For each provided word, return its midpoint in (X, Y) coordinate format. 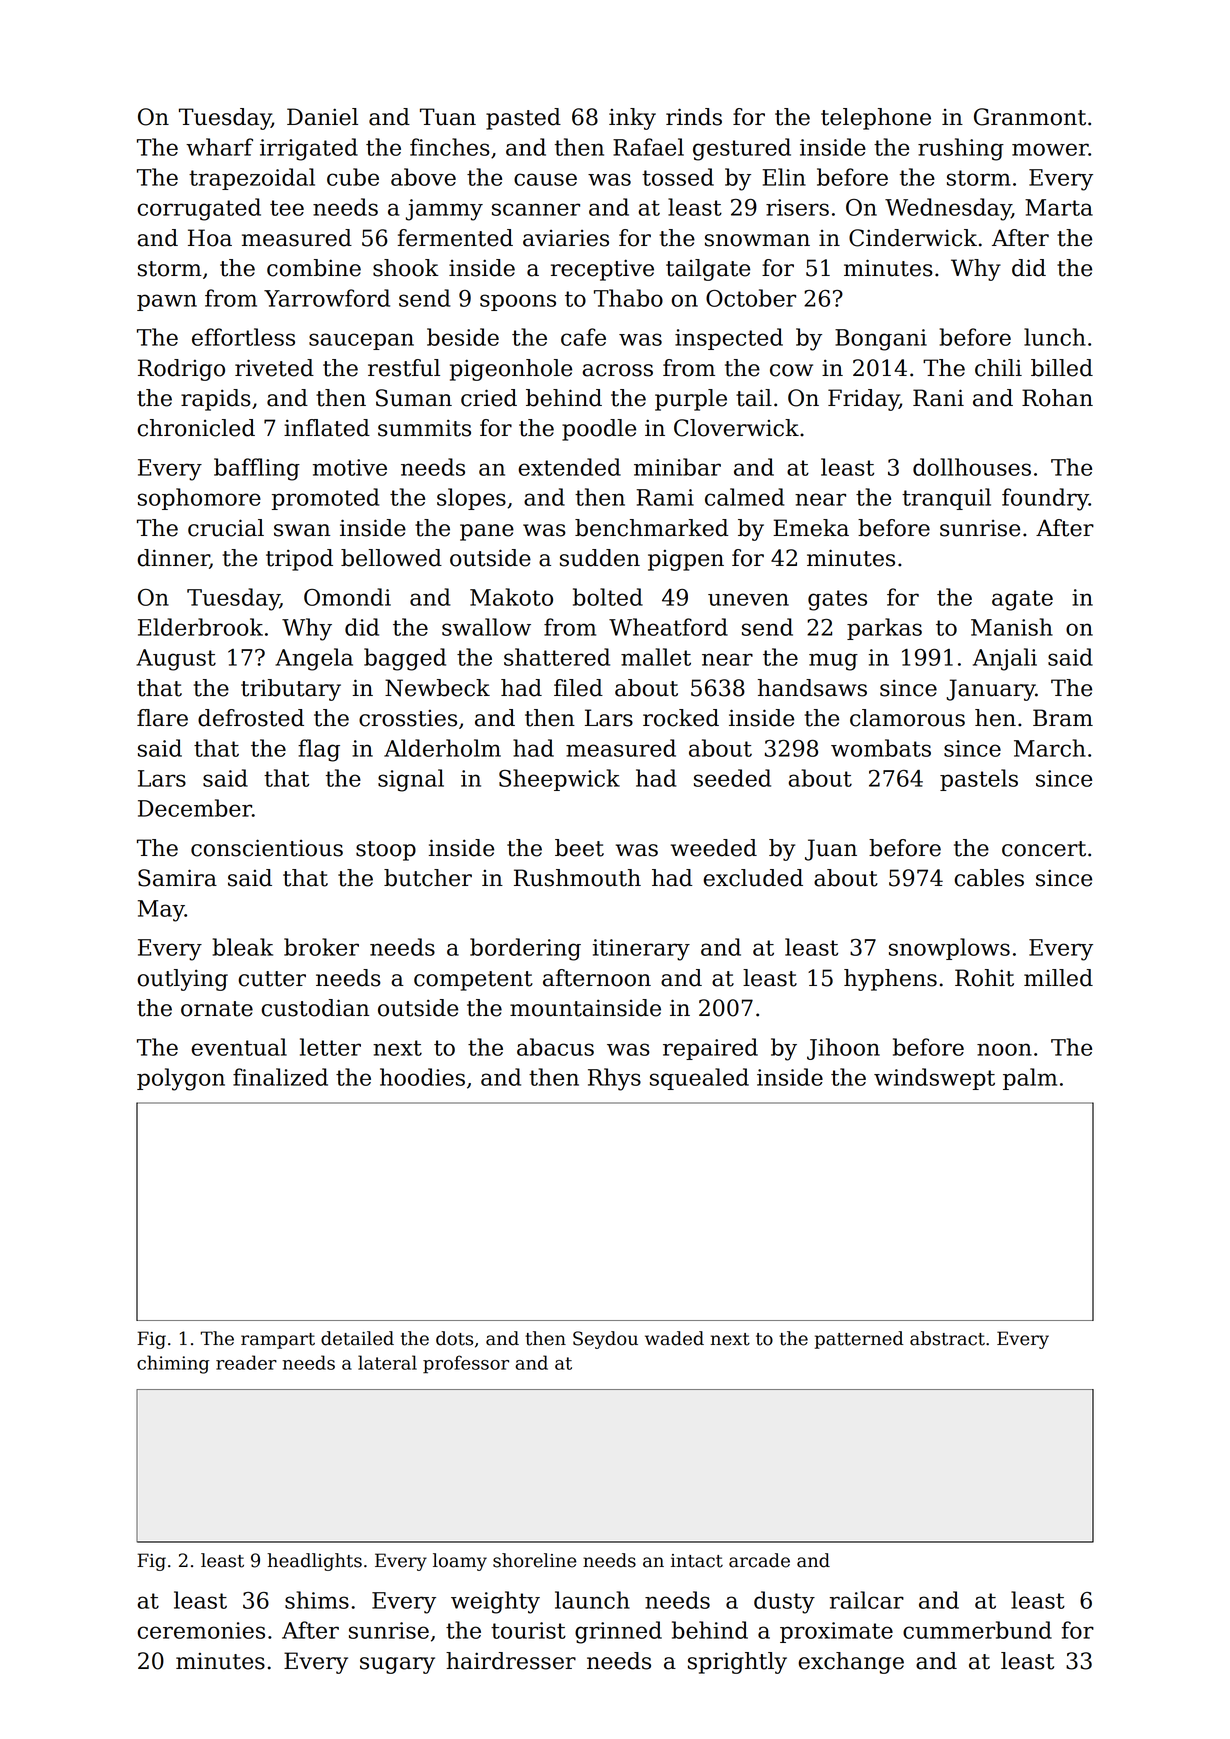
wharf (219, 147)
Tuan (448, 117)
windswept (934, 1079)
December (195, 808)
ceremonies (201, 1630)
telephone (876, 119)
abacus (555, 1047)
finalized (280, 1077)
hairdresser (511, 1661)
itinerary (641, 950)
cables (989, 878)
